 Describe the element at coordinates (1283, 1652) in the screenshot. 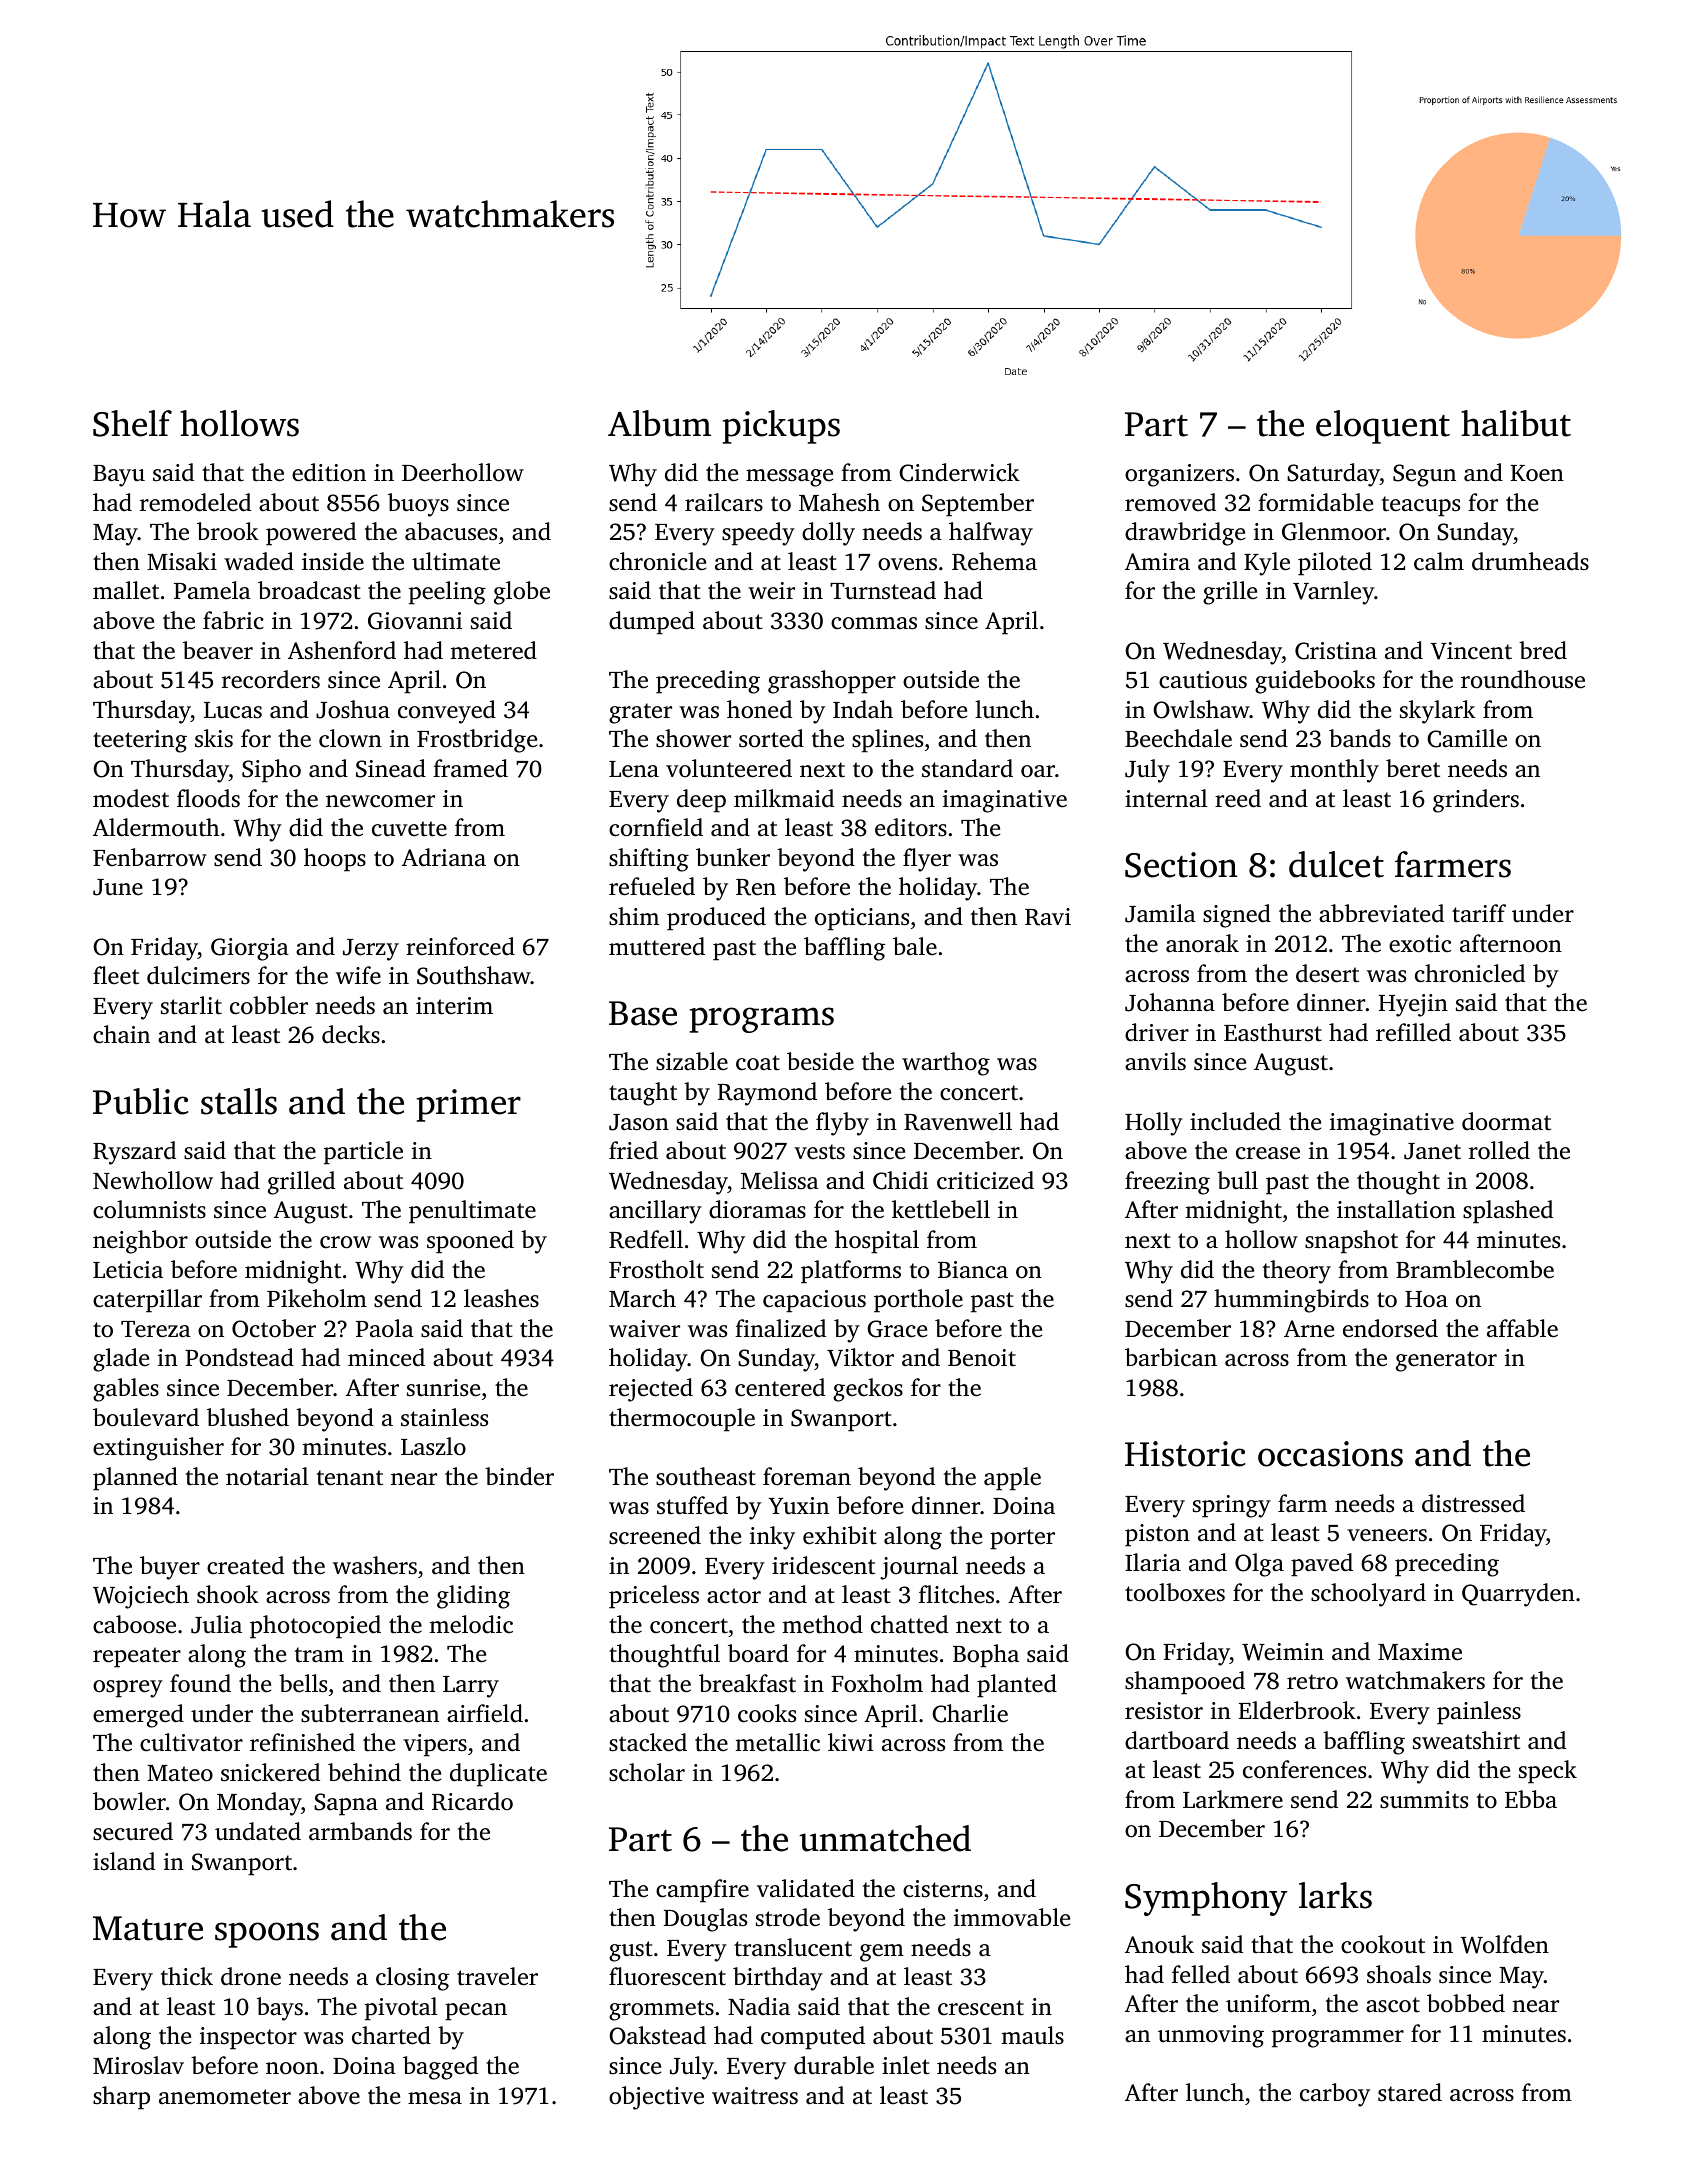

I see `Weimin` at that location.
